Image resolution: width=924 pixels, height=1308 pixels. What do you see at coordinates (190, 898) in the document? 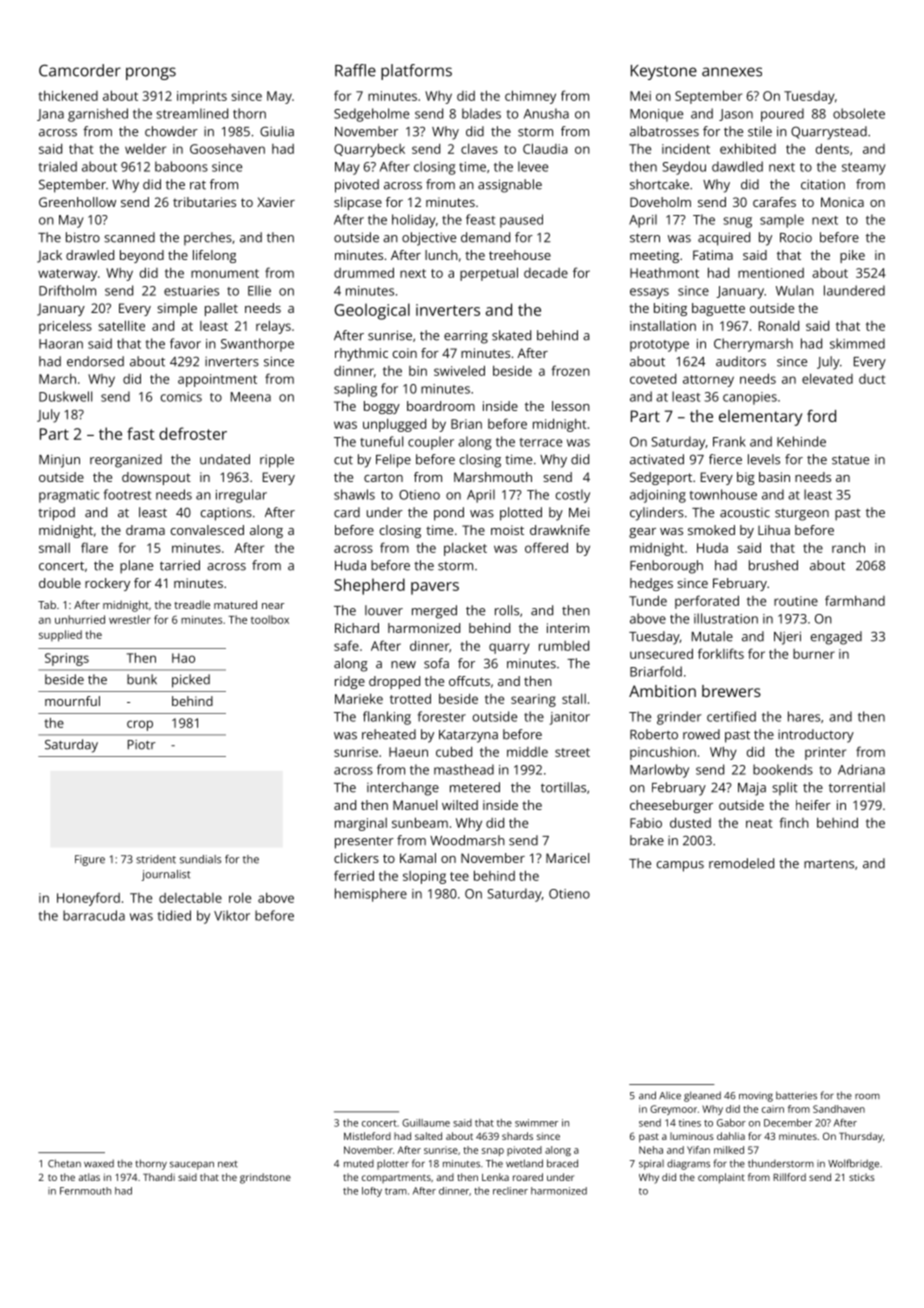
I see `delectable` at bounding box center [190, 898].
